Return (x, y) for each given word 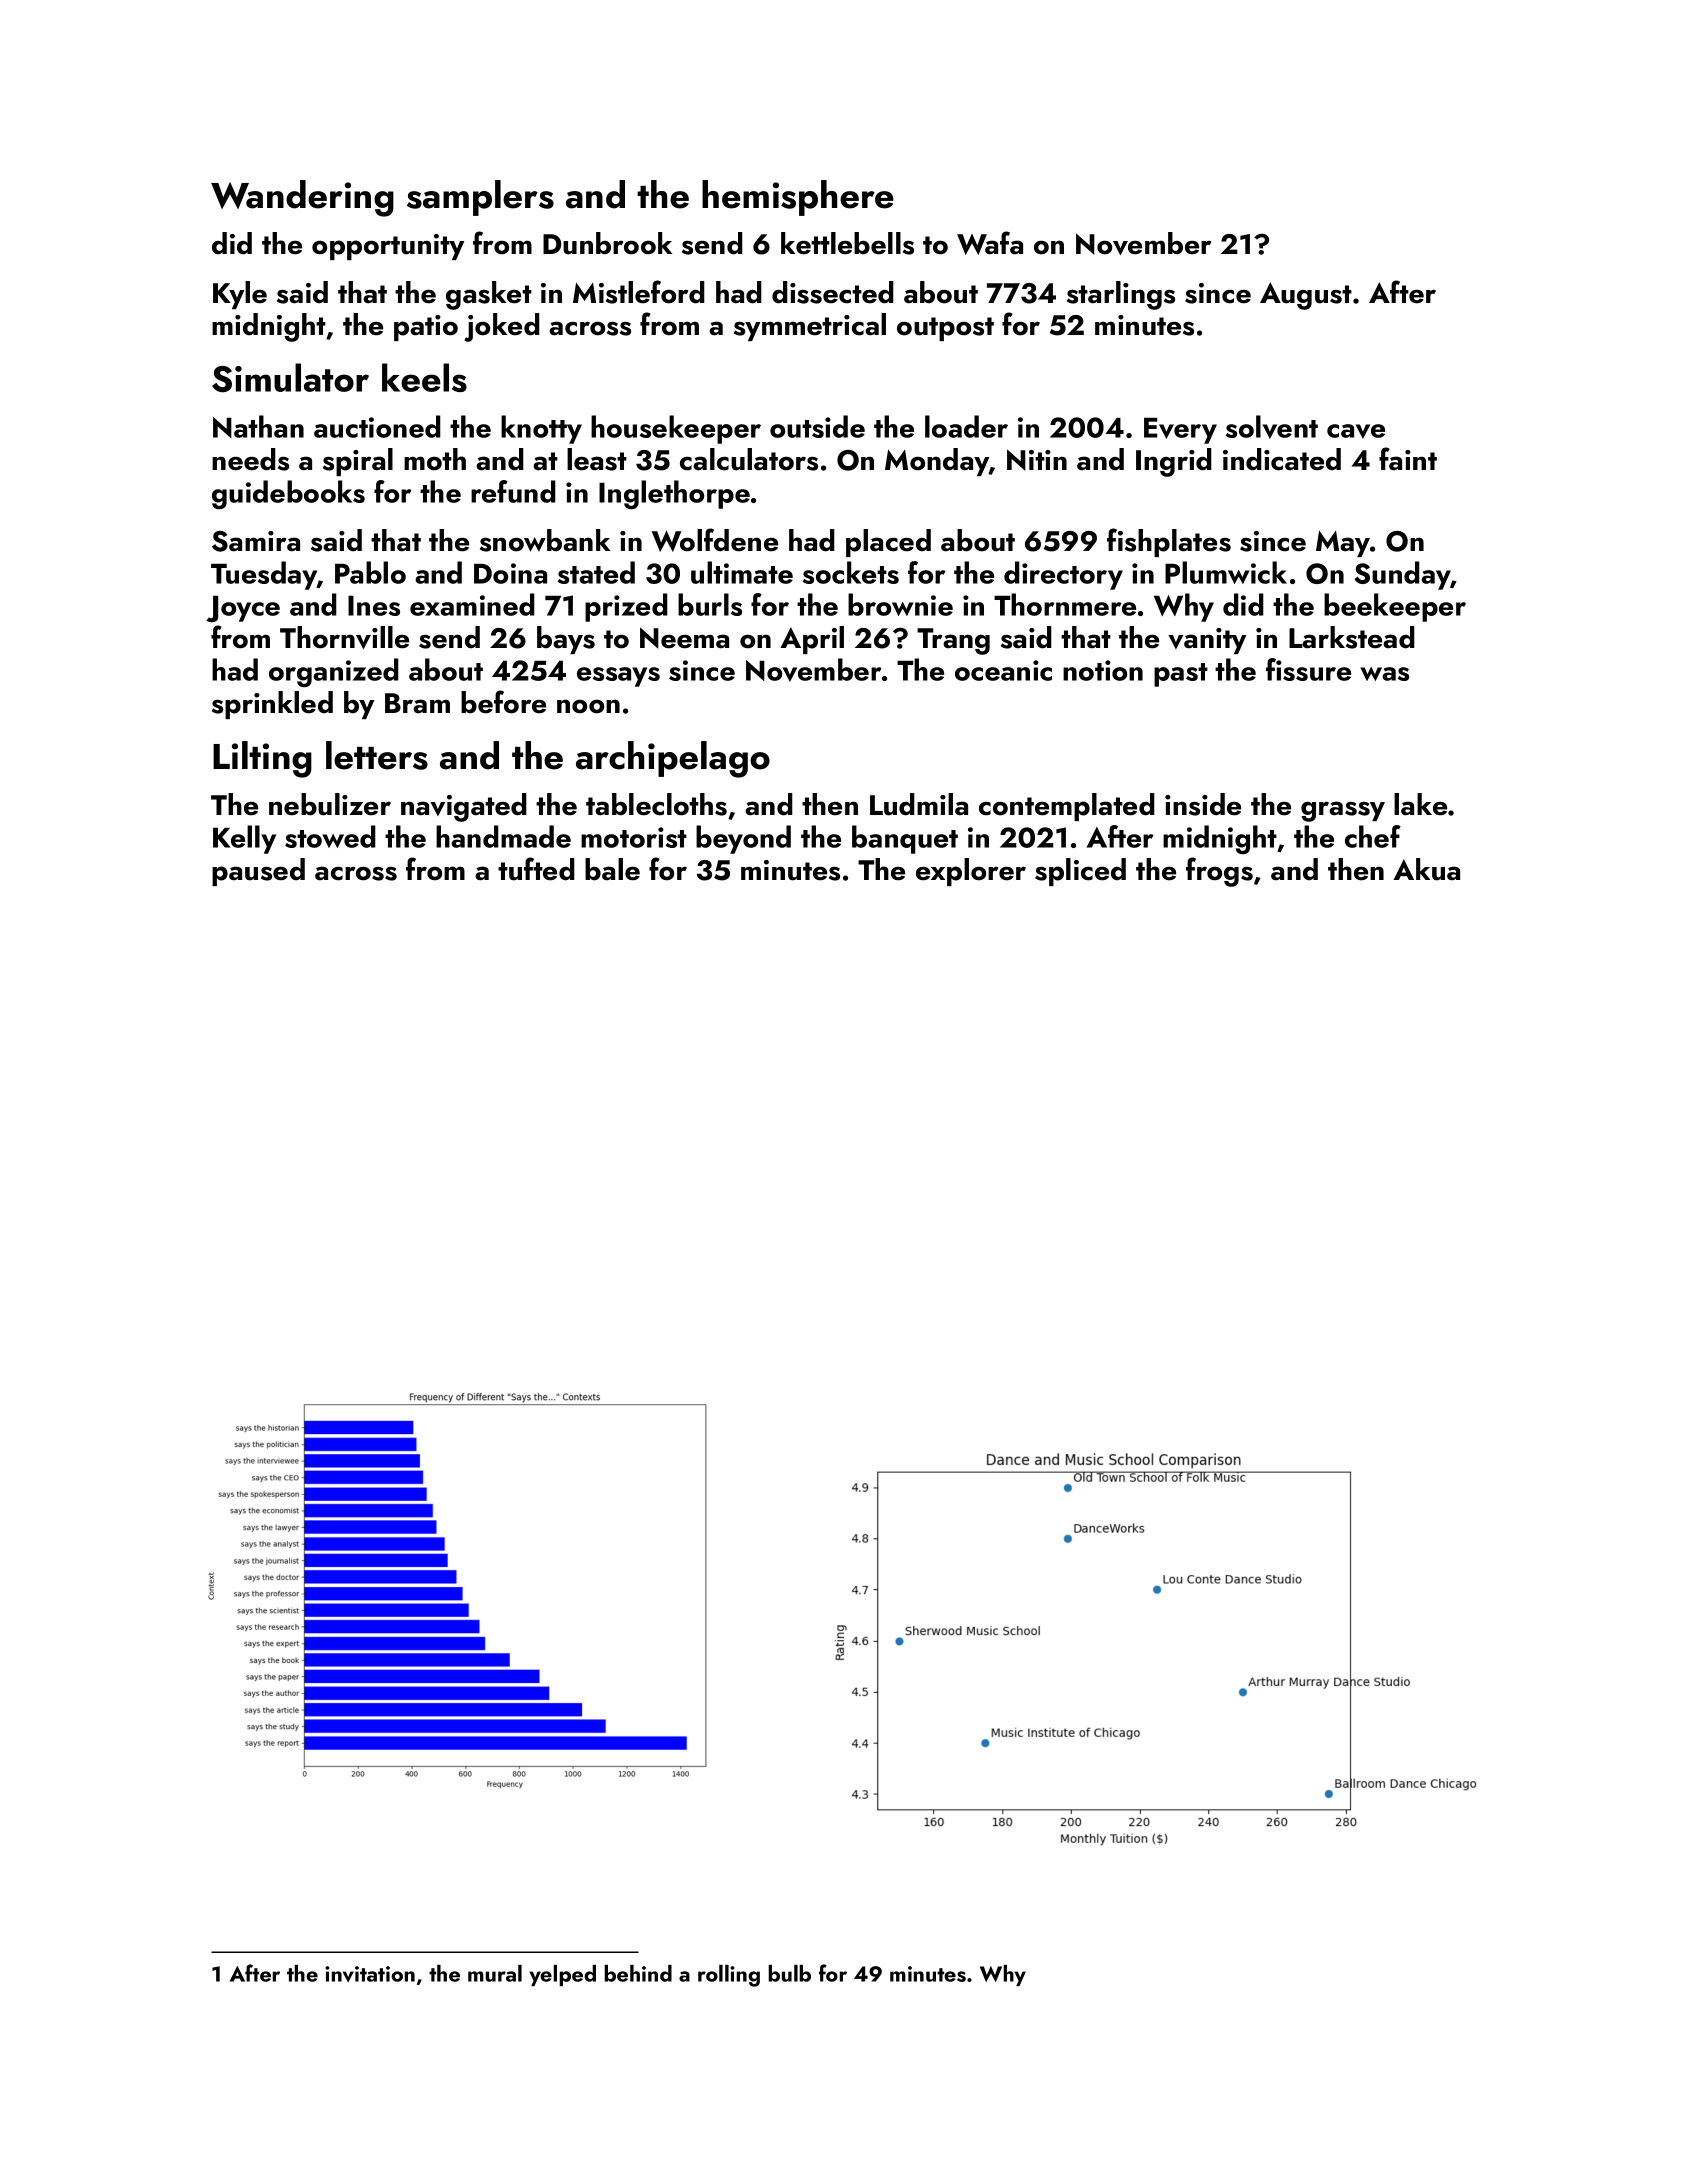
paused (258, 872)
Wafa (990, 243)
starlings (1121, 295)
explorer (971, 872)
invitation (370, 1974)
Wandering (302, 198)
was (1384, 674)
